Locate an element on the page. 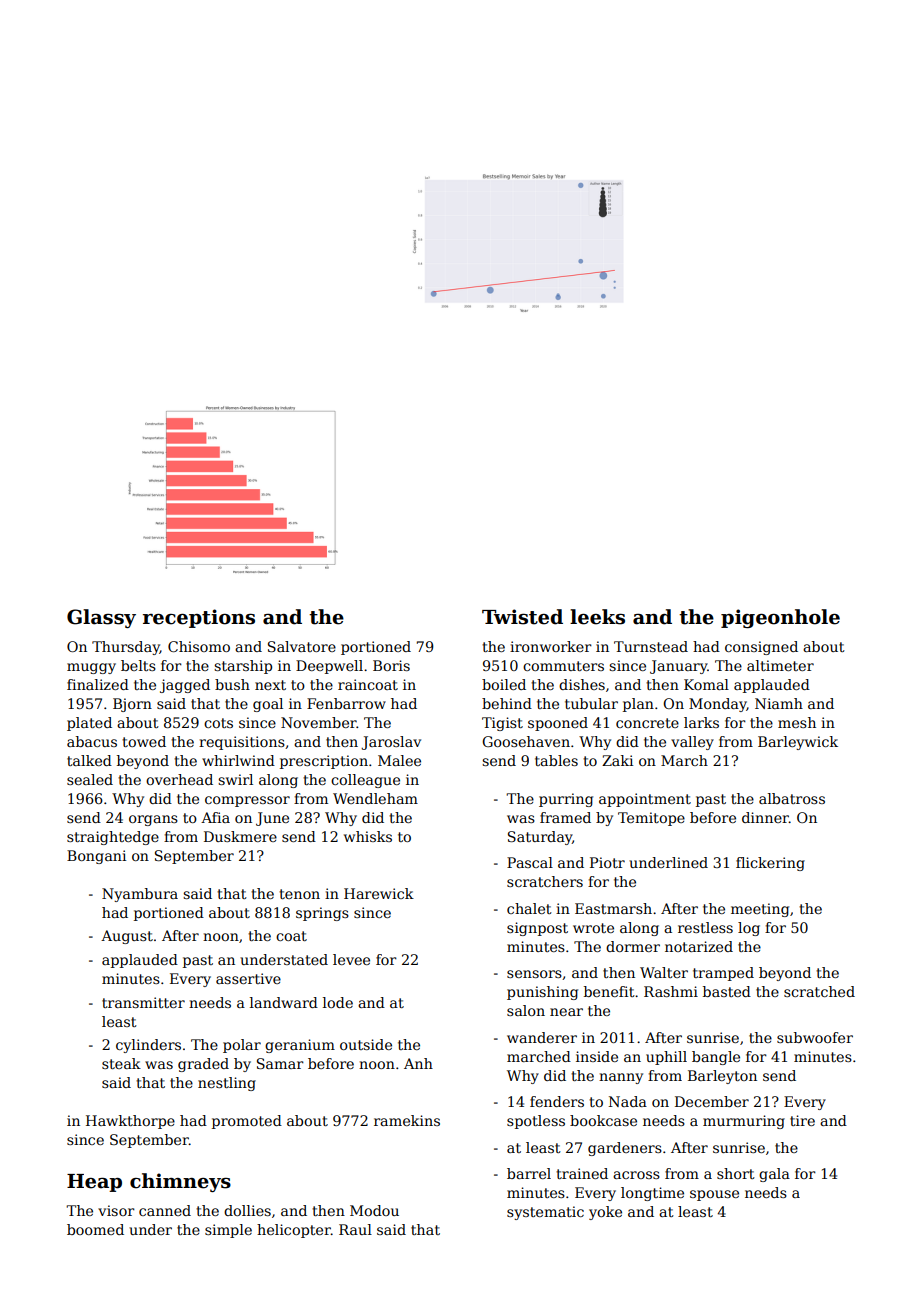 This document has width=924, height=1308. Barleywick is located at coordinates (798, 743).
